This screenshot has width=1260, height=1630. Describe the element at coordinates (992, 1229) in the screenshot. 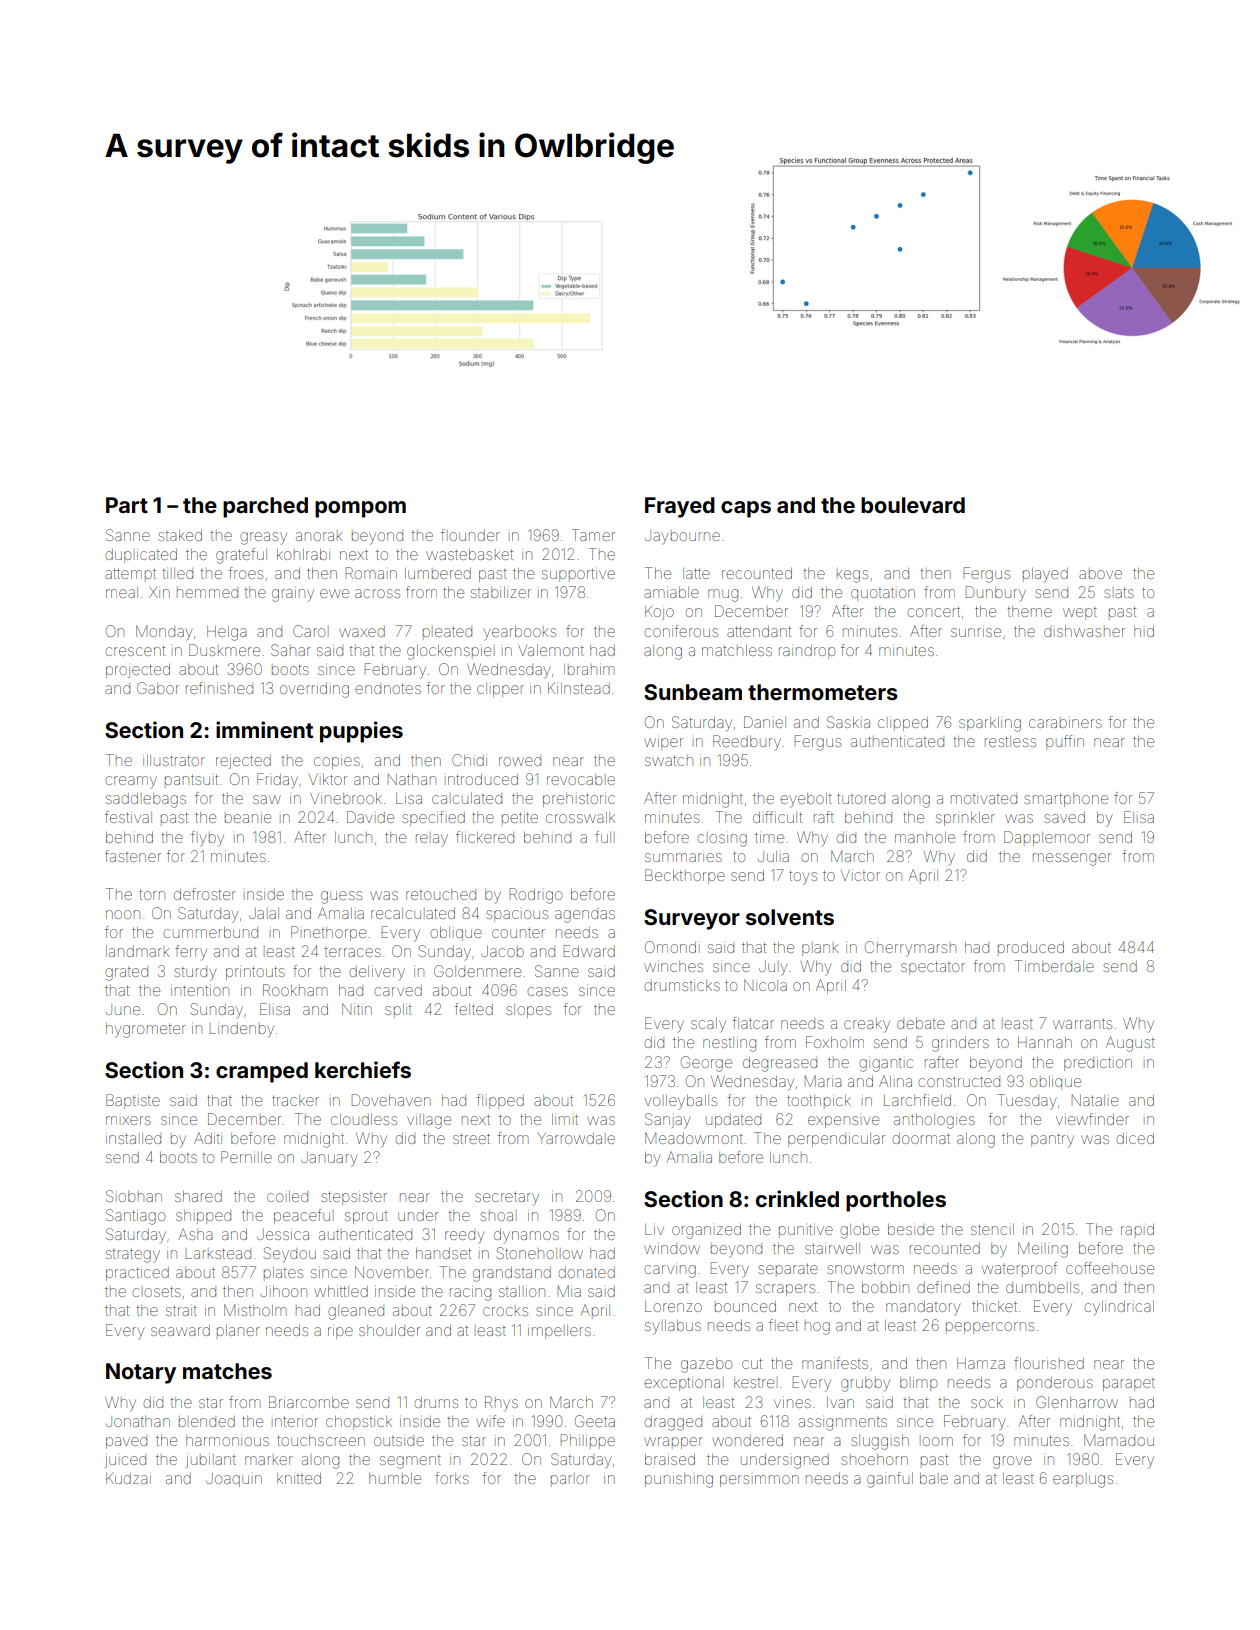

I see `stencil` at that location.
